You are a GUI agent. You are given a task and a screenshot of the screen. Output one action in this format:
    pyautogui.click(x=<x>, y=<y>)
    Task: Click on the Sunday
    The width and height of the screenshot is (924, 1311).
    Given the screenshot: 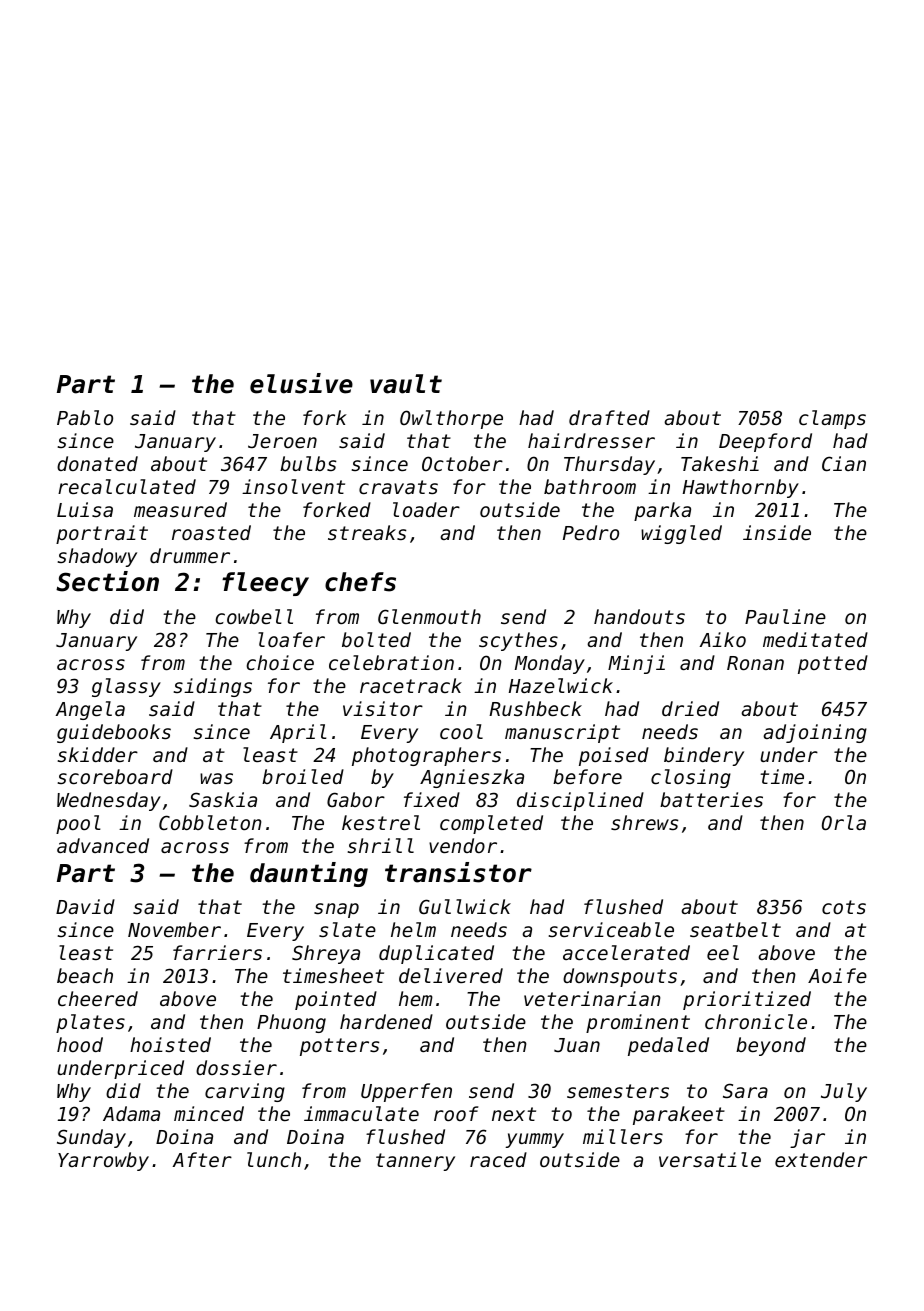 What is the action you would take?
    pyautogui.click(x=91, y=1138)
